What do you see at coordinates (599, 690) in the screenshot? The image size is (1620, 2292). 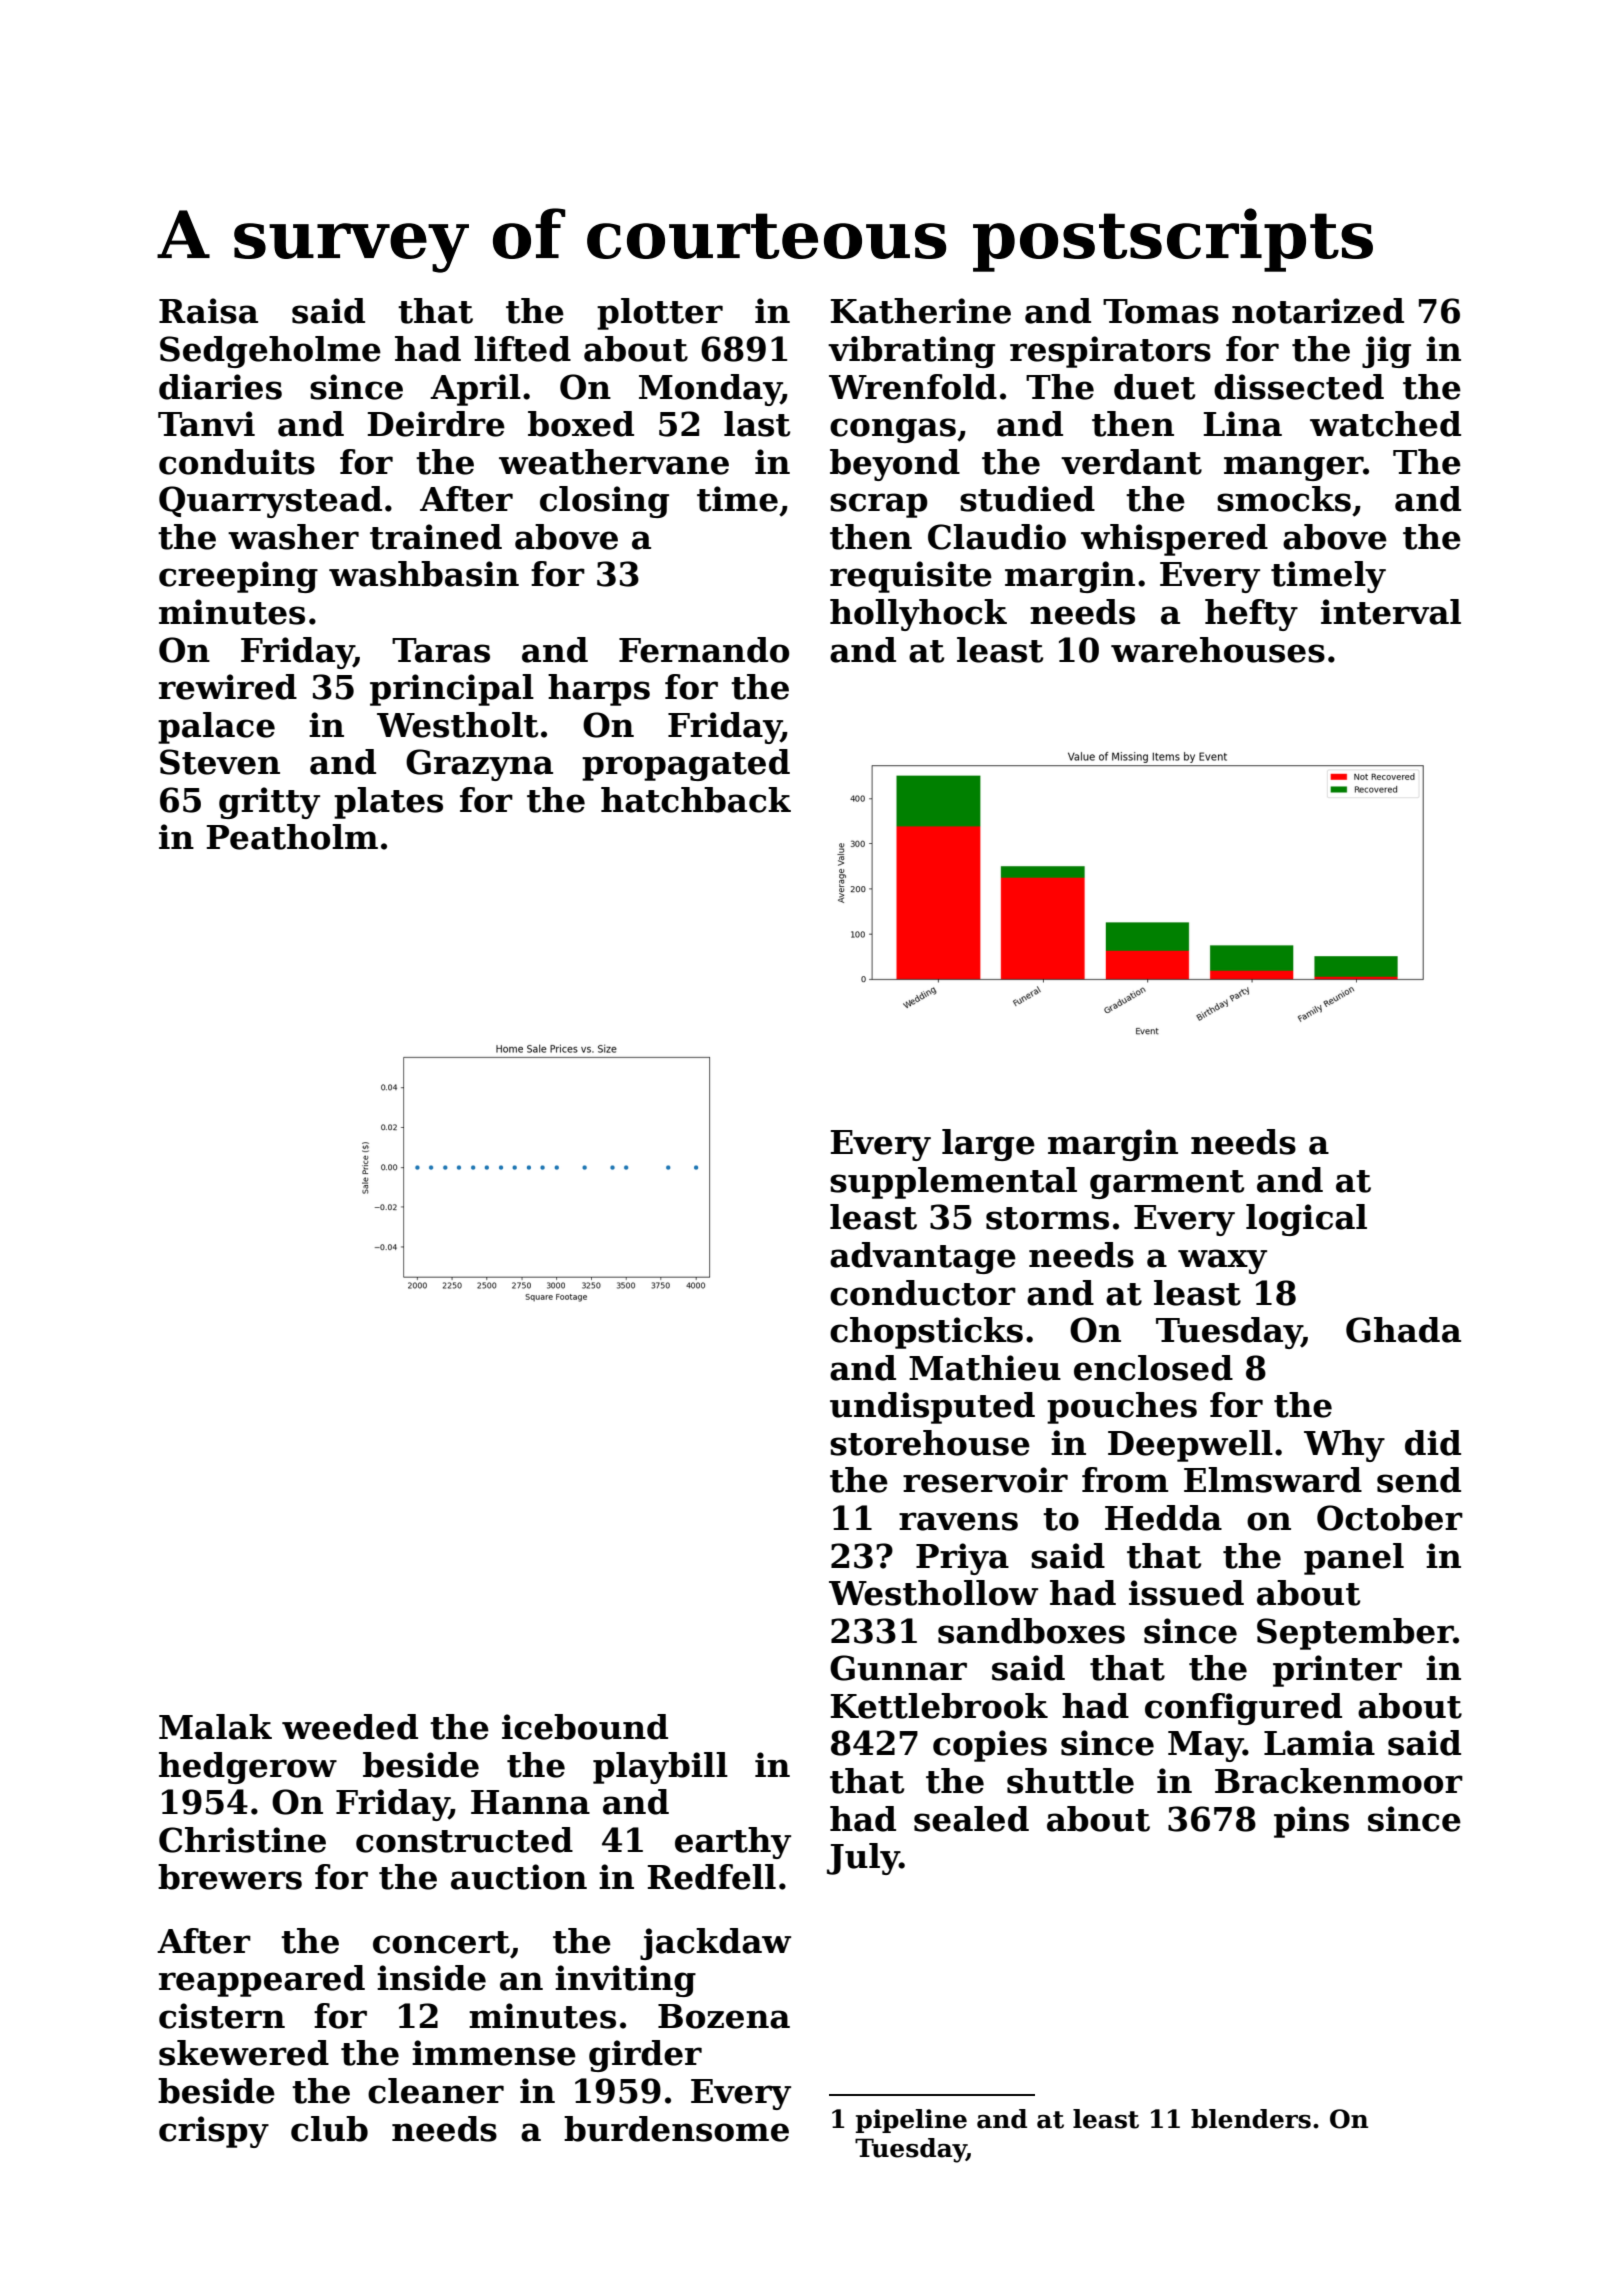 I see `harps` at bounding box center [599, 690].
